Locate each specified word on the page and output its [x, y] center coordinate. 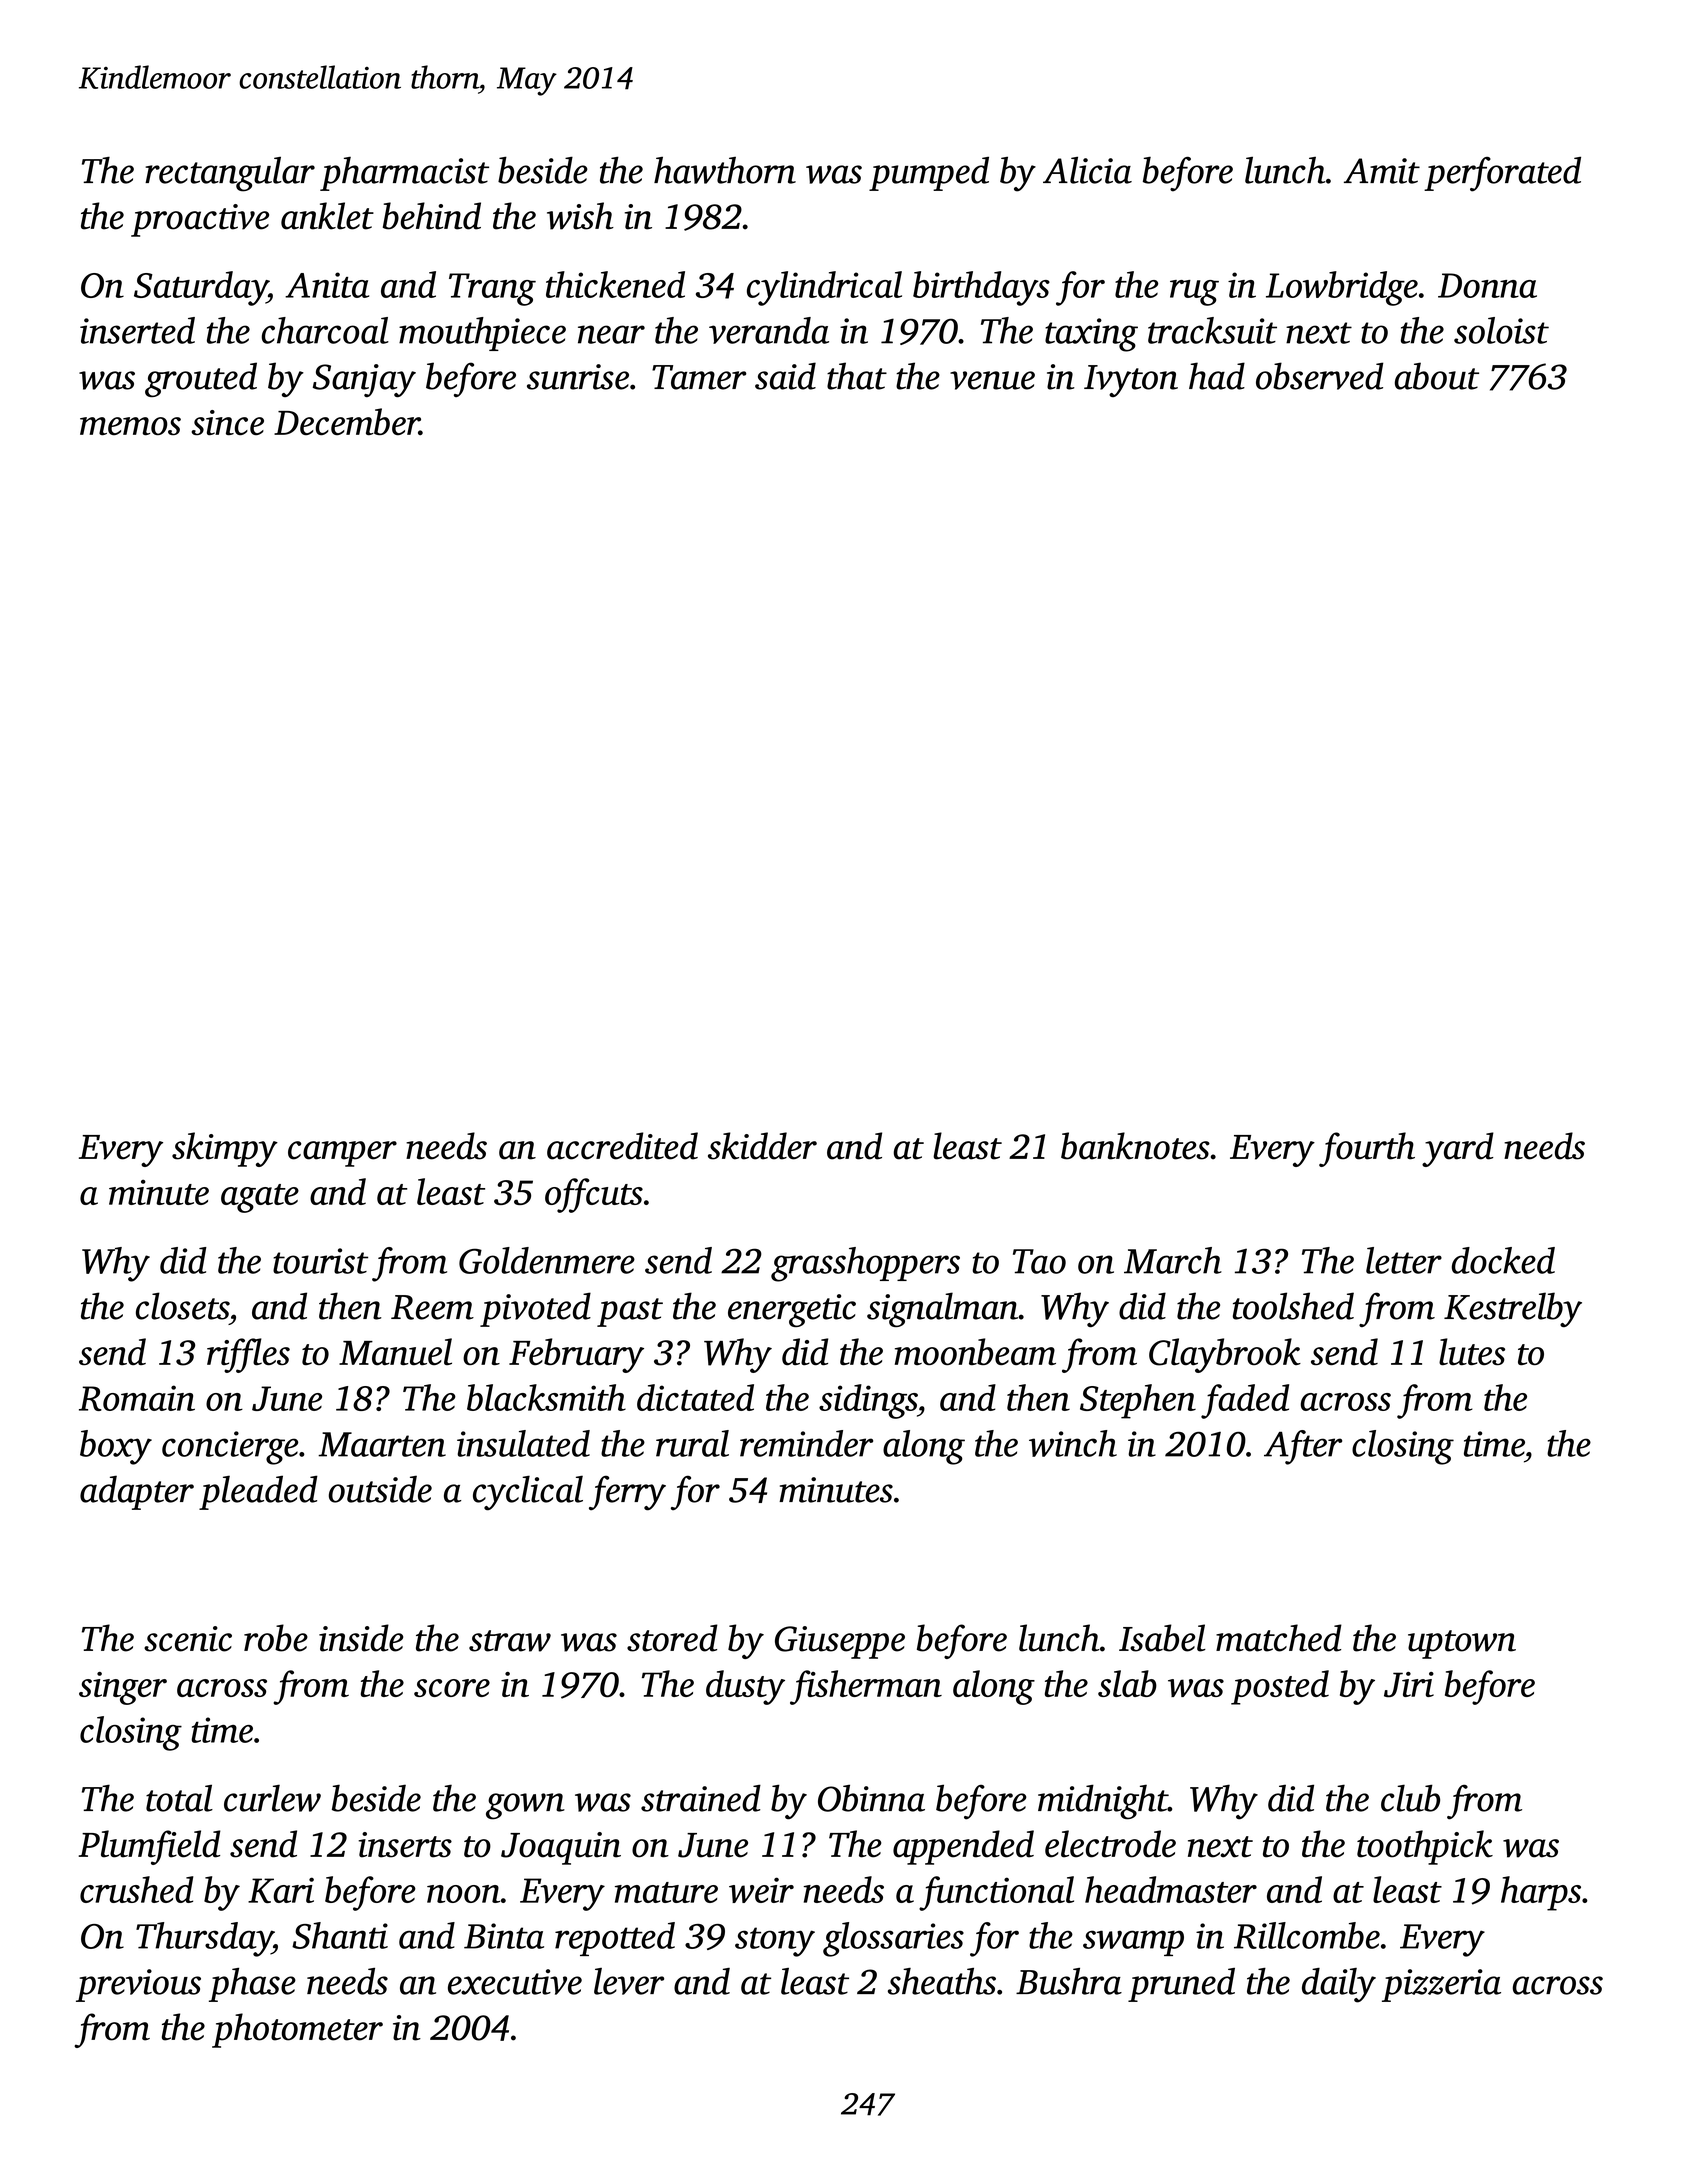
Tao [1039, 1261]
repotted [615, 1939]
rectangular [230, 174]
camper [342, 1154]
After [1303, 1447]
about [1437, 376]
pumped [929, 174]
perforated [1502, 174]
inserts [405, 1845]
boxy [116, 1447]
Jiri [1409, 1685]
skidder [762, 1146]
